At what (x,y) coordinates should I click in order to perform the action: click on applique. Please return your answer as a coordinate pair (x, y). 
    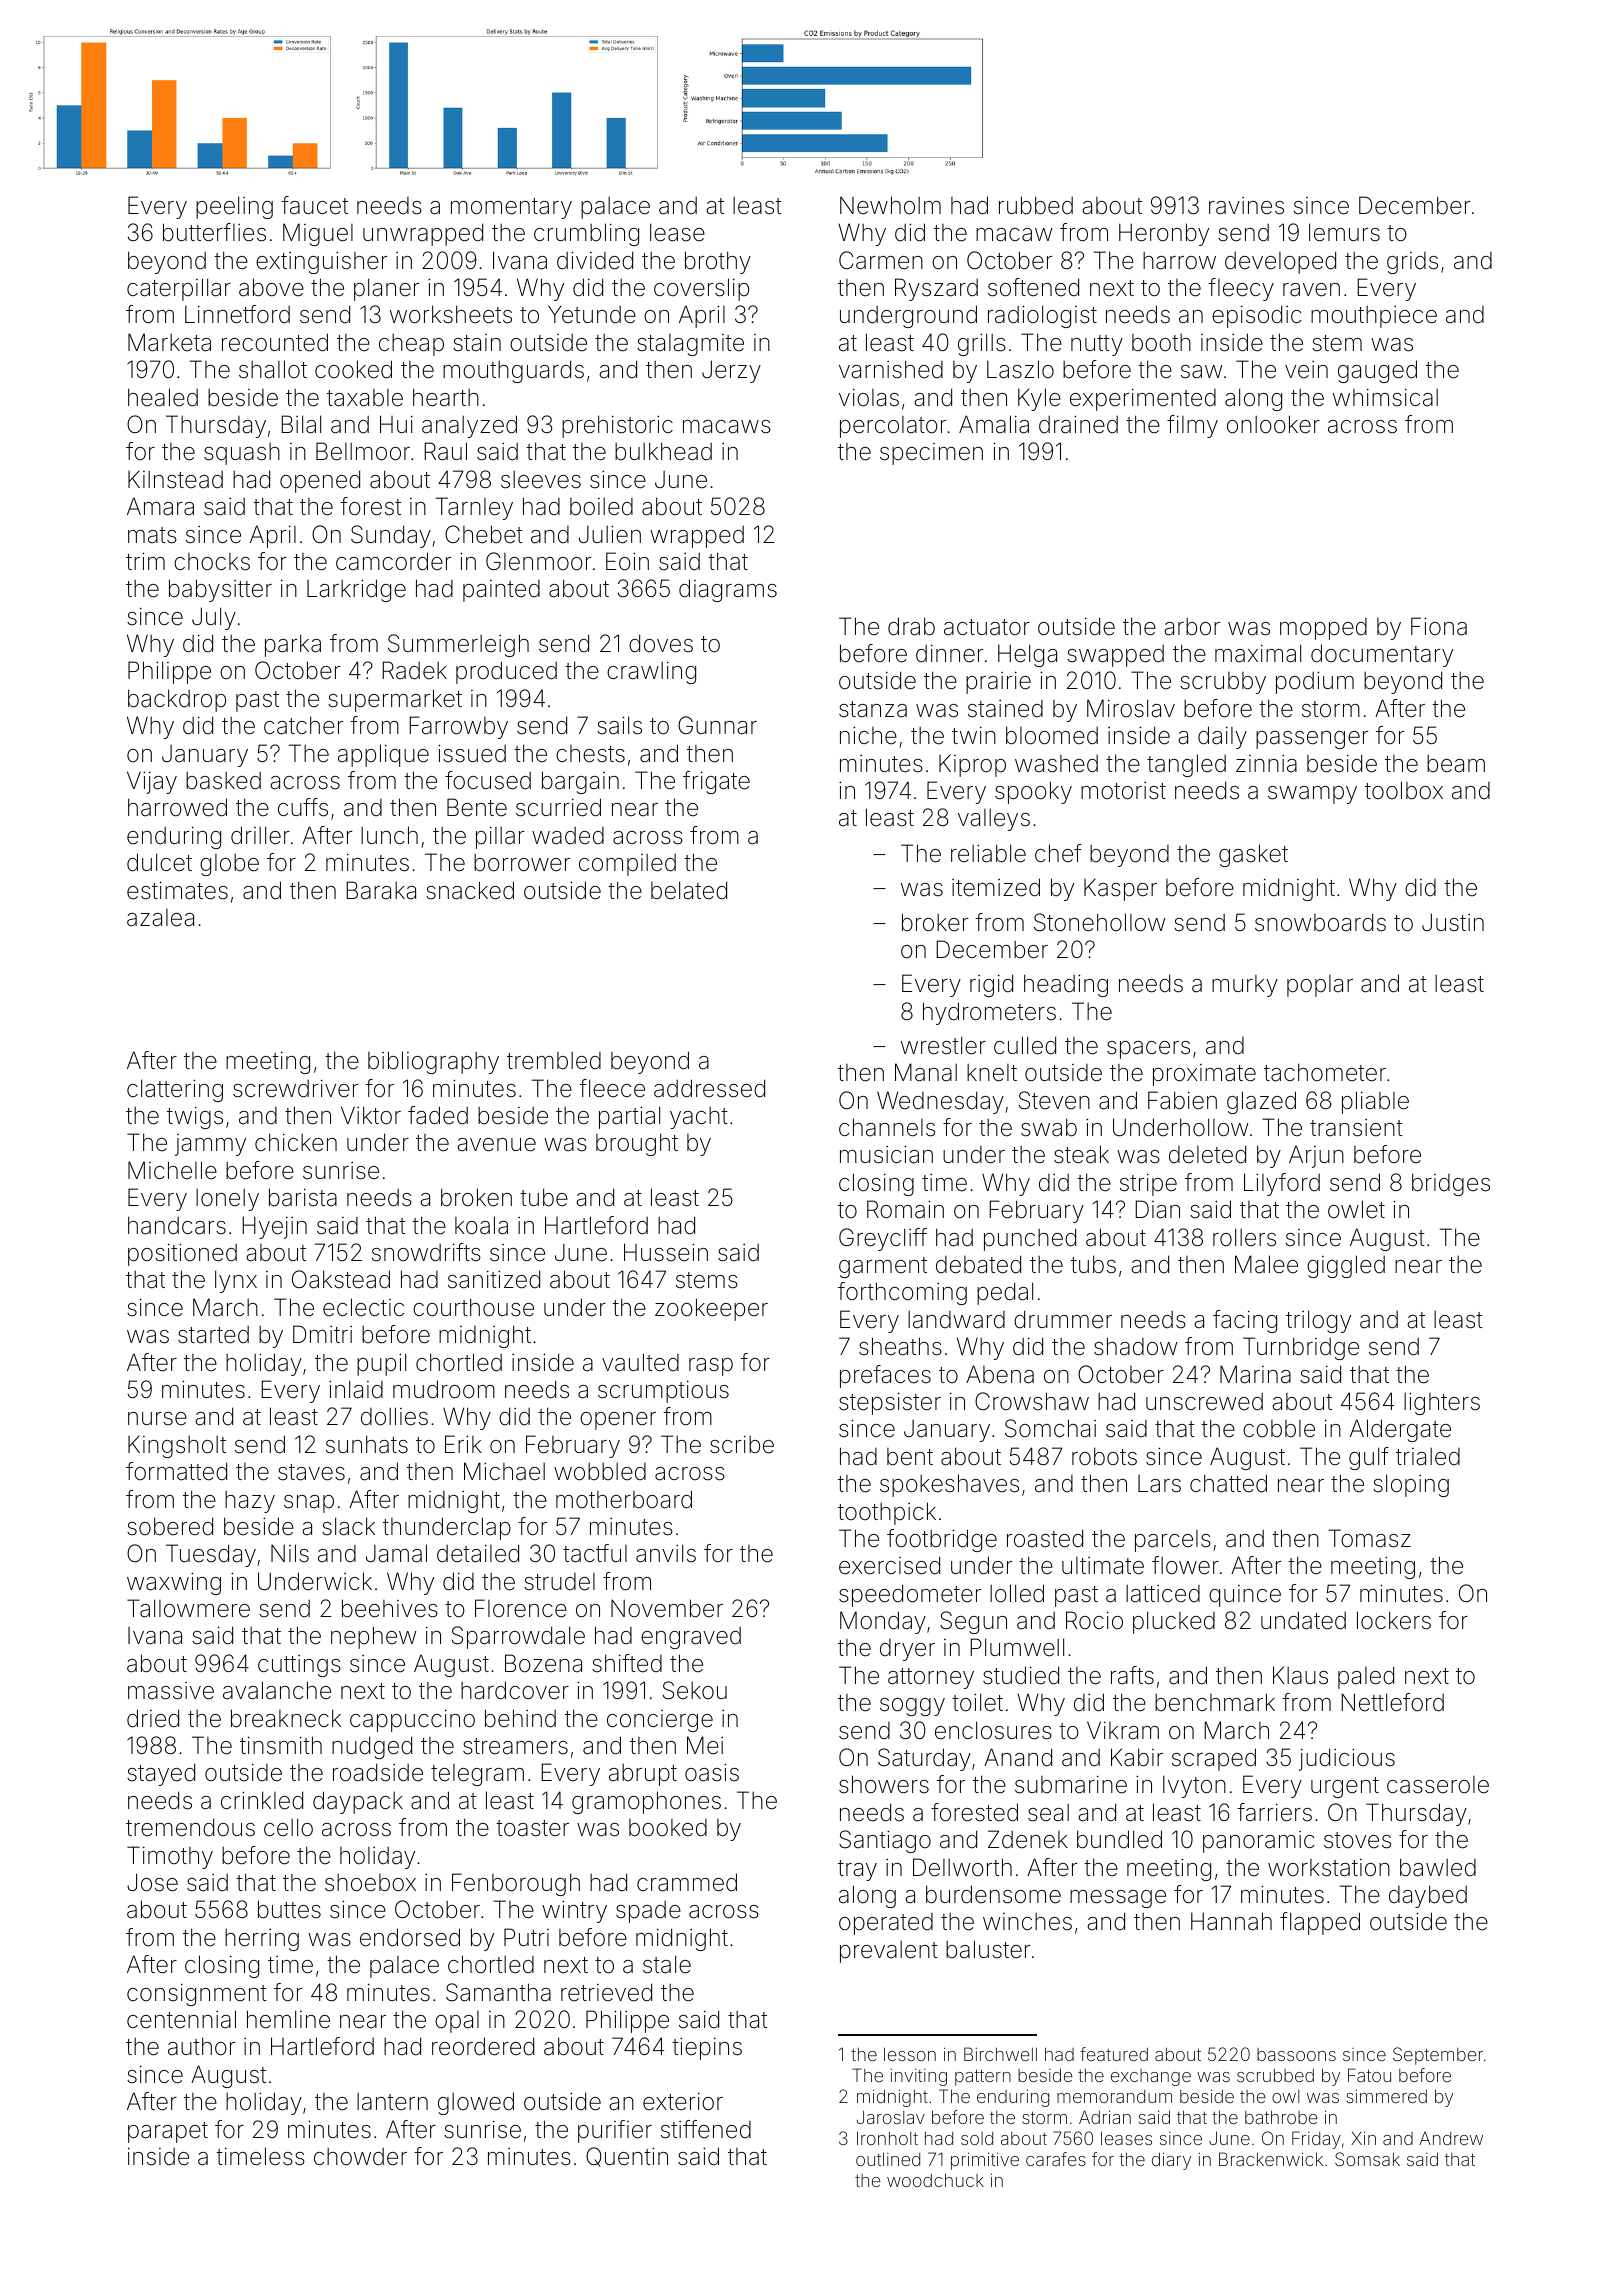
    Looking at the image, I should click on (383, 755).
